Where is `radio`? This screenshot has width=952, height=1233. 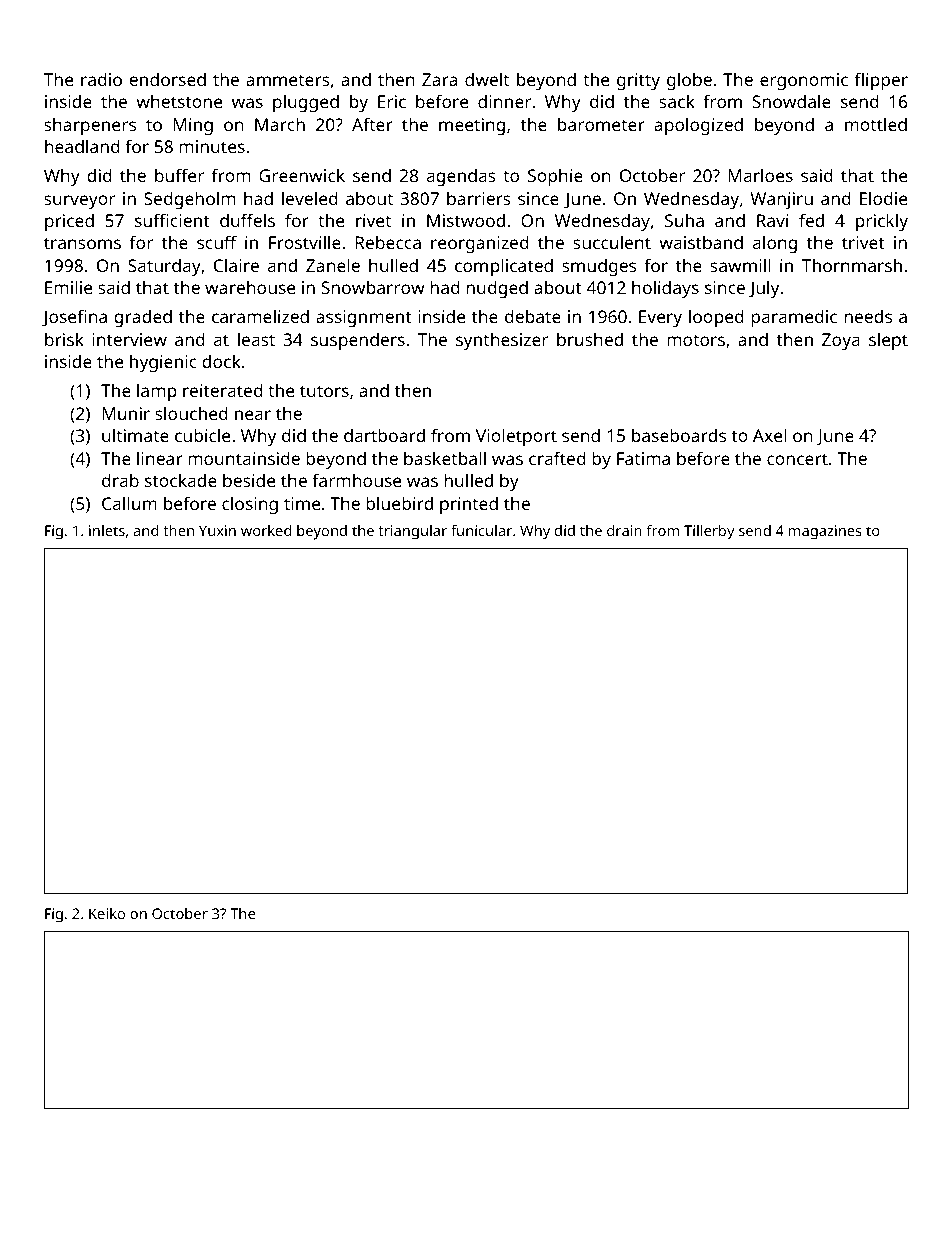
radio is located at coordinates (101, 79).
